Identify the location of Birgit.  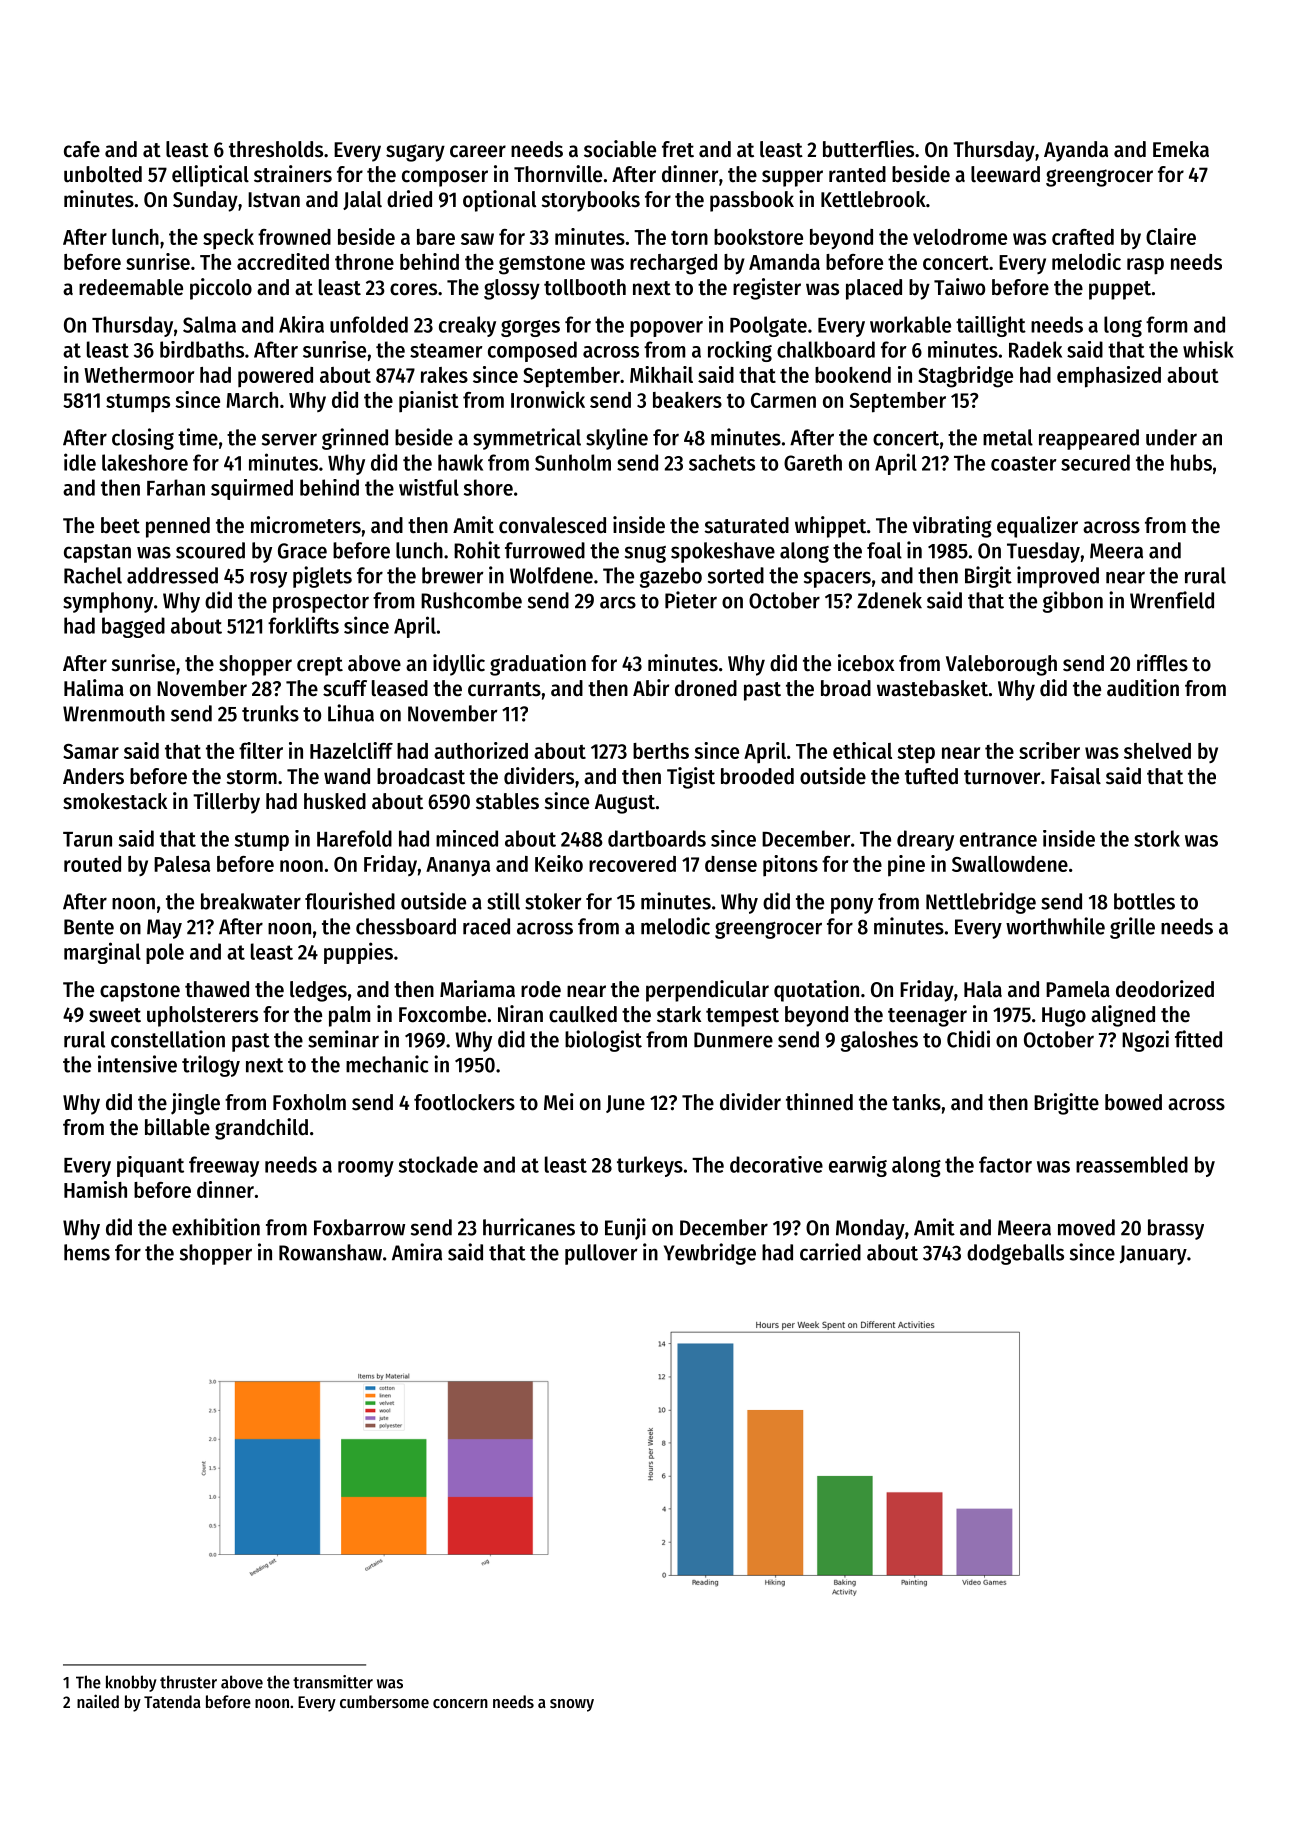
(988, 577).
